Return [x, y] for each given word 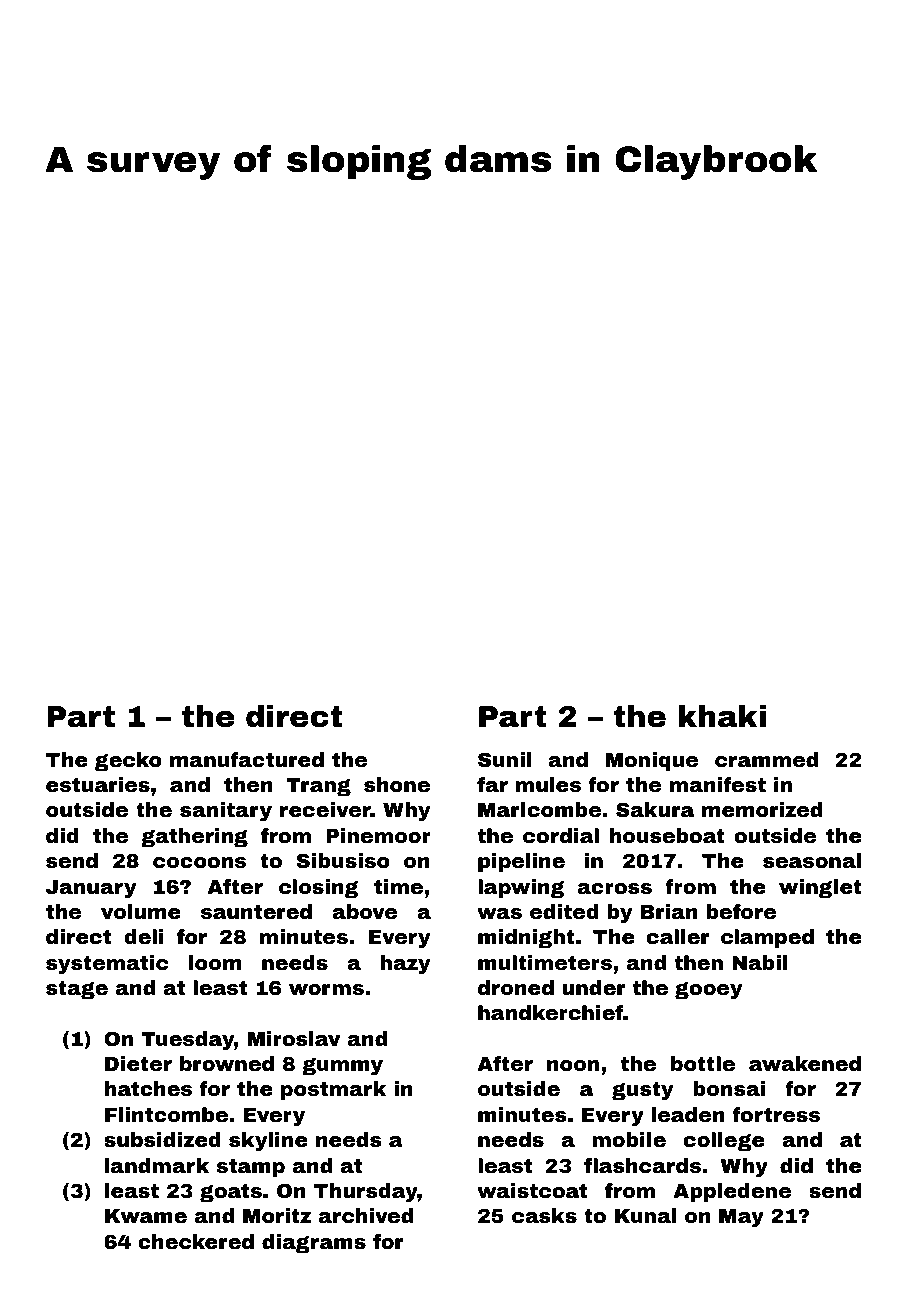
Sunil [505, 759]
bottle [703, 1063]
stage [77, 990]
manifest [718, 784]
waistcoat [532, 1190]
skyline [268, 1142]
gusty [643, 1091]
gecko [128, 762]
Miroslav [294, 1038]
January [91, 889]
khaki [722, 716]
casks [544, 1215]
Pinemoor [378, 835]
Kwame [146, 1216]
